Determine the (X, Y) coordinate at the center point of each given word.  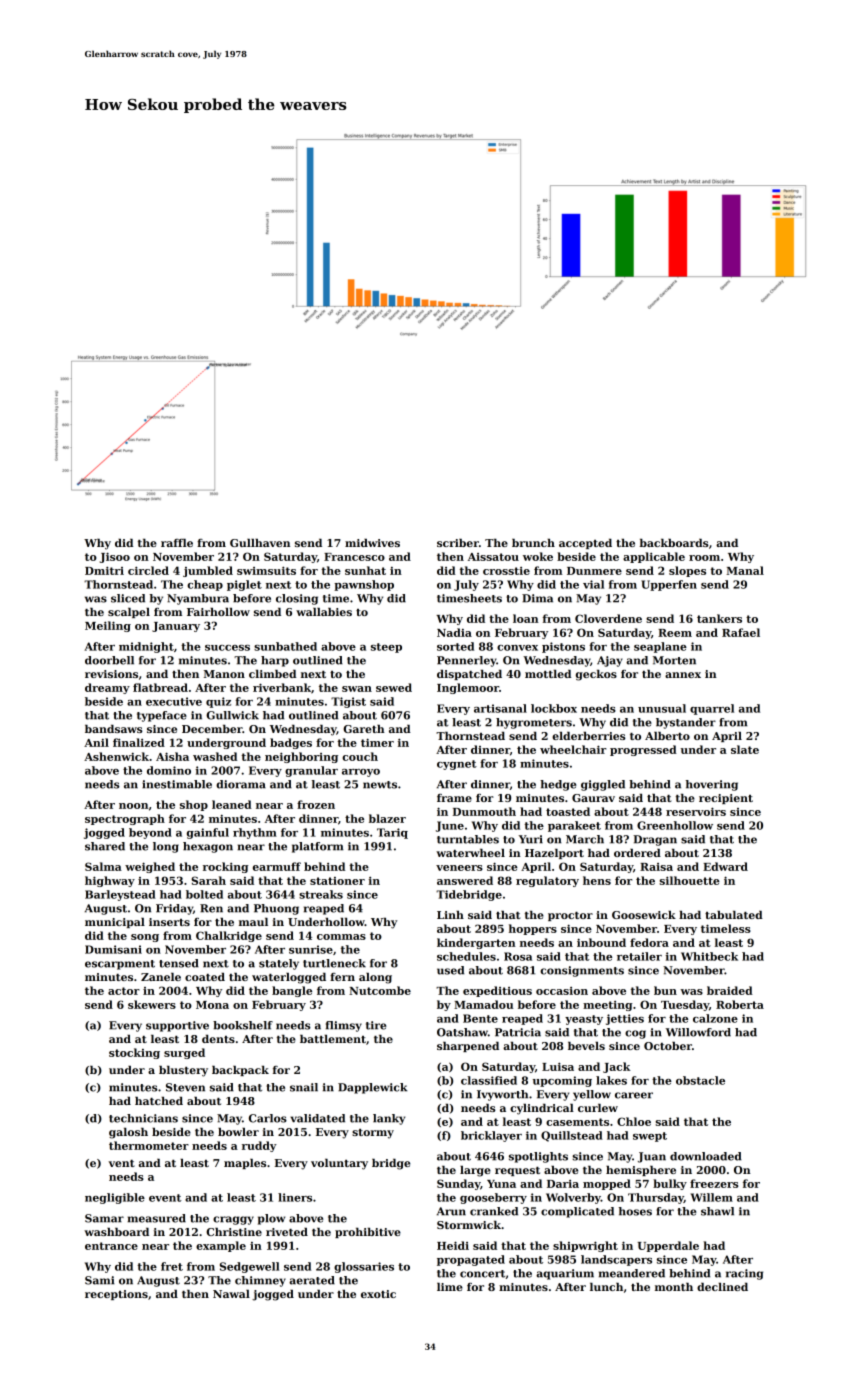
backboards (674, 543)
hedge (558, 785)
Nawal (231, 1294)
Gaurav (593, 798)
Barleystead (120, 895)
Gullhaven (260, 543)
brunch (533, 543)
